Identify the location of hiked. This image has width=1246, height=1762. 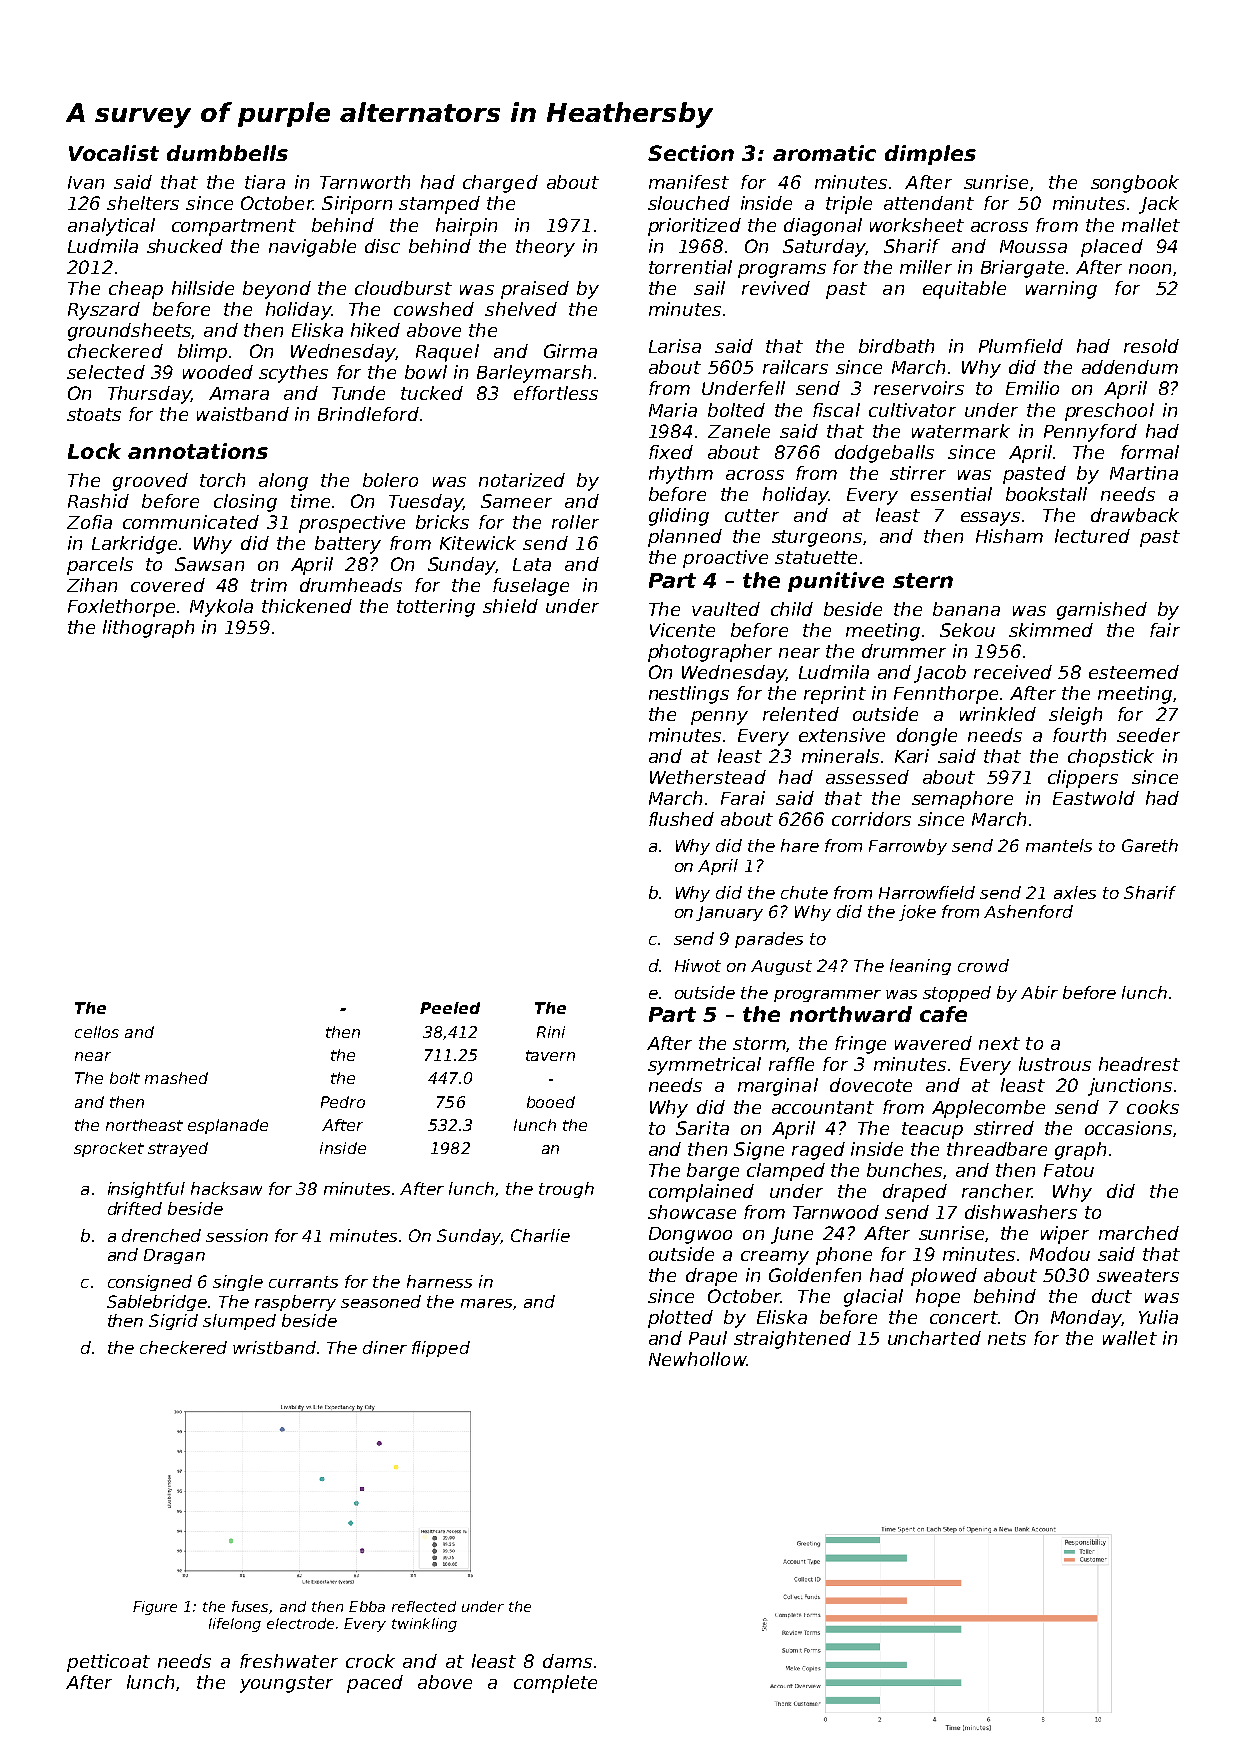
(375, 330).
